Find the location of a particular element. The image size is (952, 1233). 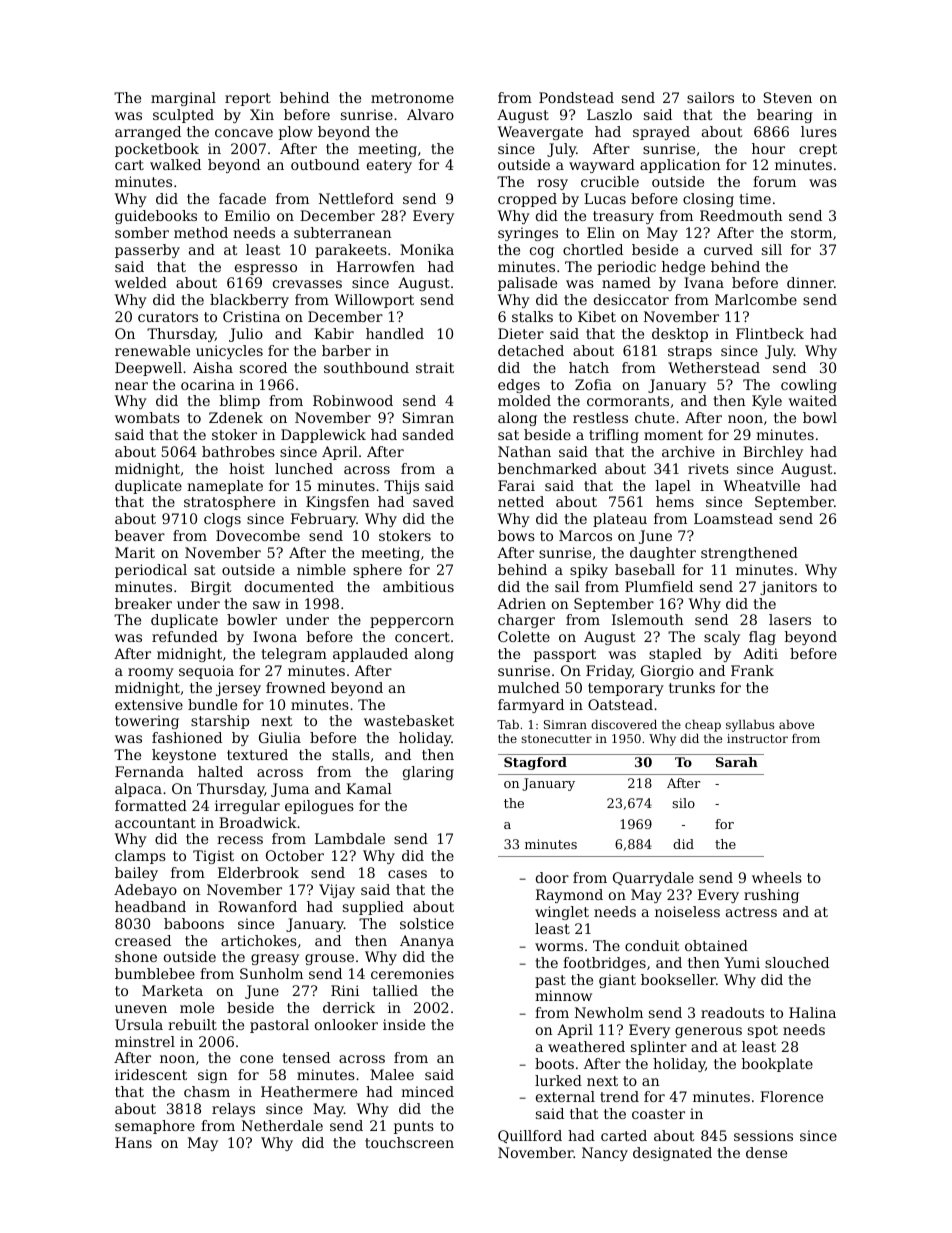

spiky is located at coordinates (589, 571).
